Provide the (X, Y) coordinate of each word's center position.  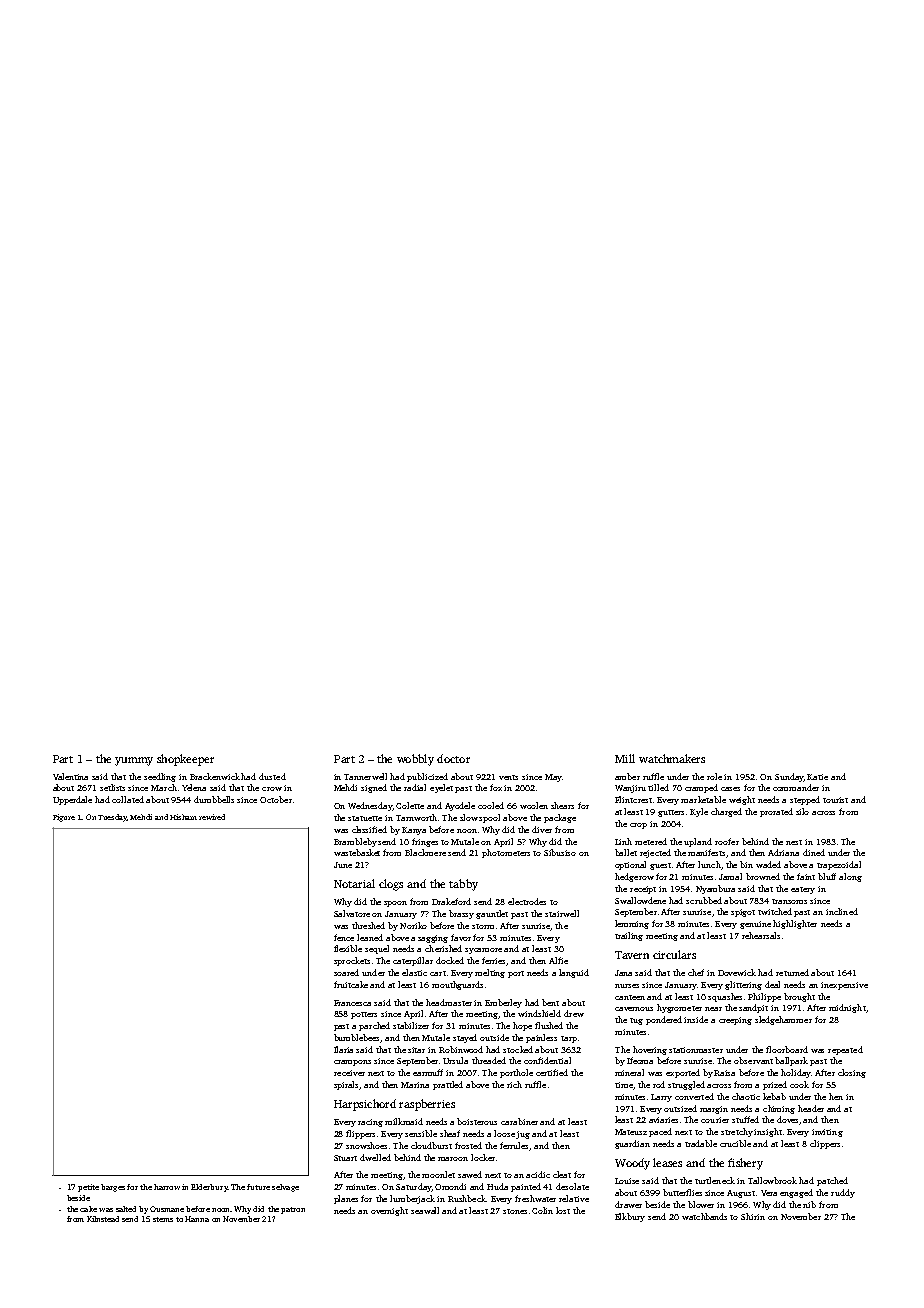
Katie (817, 777)
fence (344, 937)
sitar (416, 1050)
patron (293, 1210)
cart (438, 973)
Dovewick (737, 972)
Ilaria (343, 1049)
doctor (453, 758)
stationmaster (696, 1050)
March (164, 787)
